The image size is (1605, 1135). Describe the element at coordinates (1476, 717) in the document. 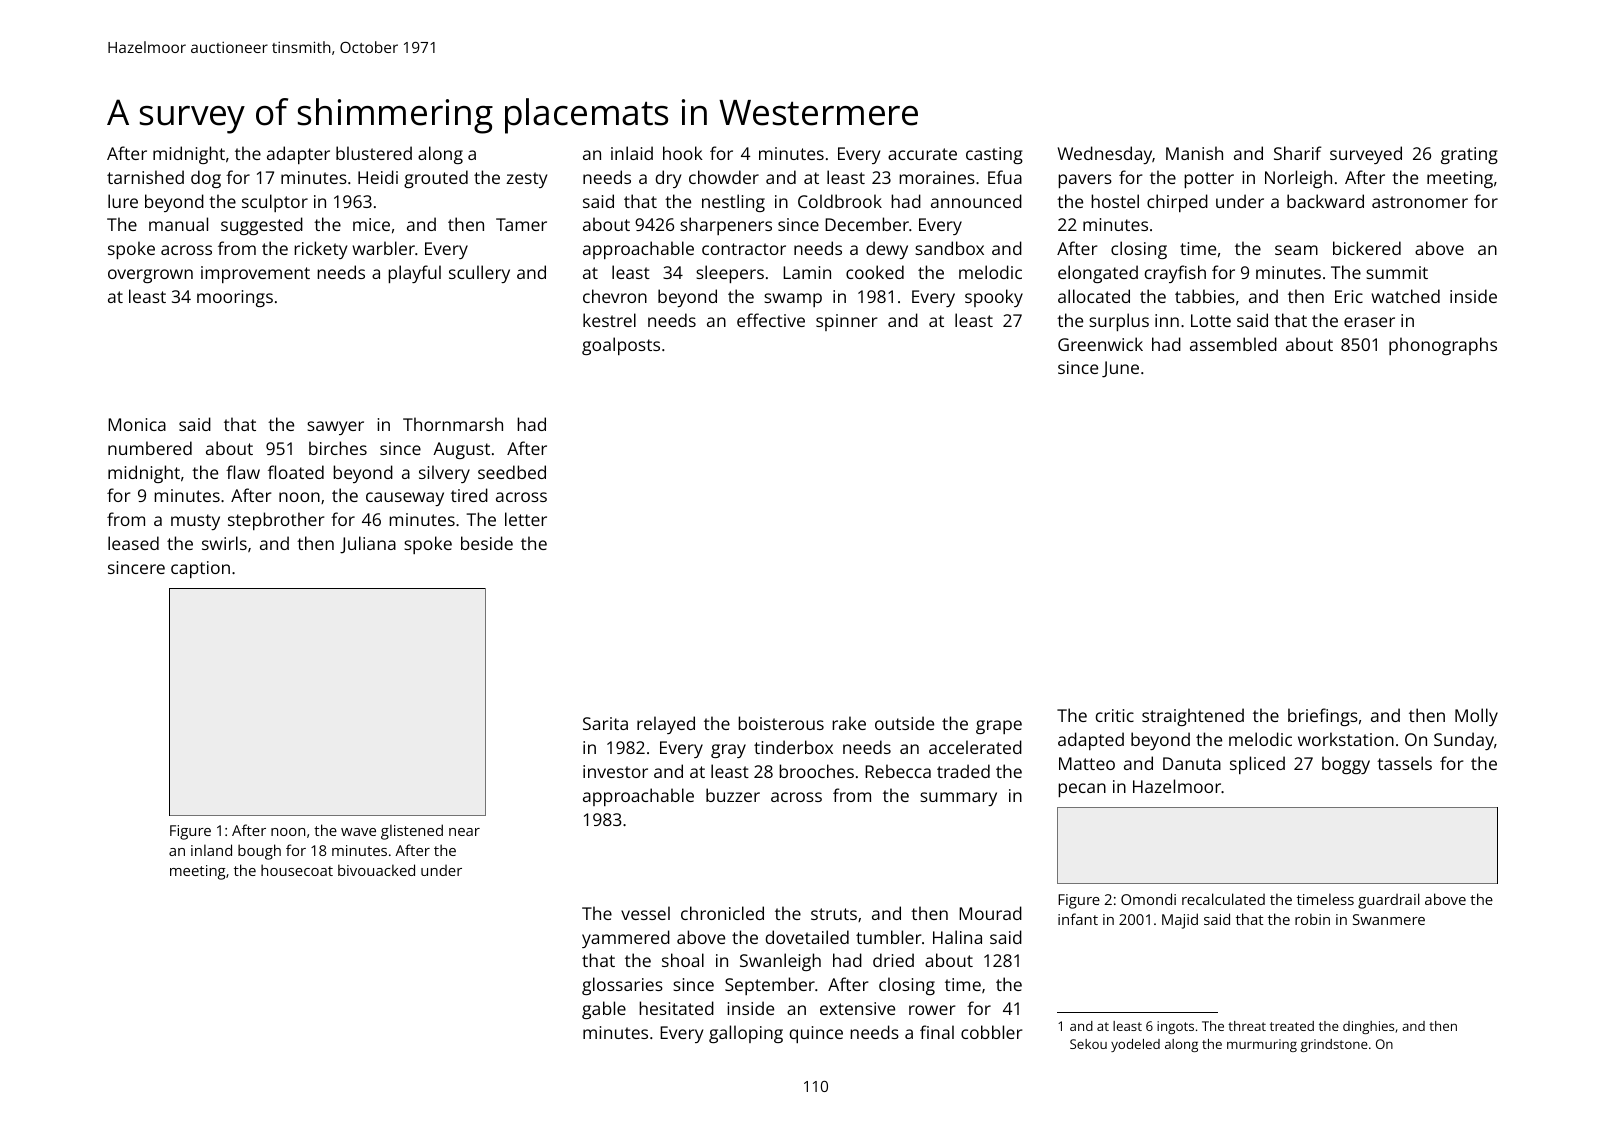

I see `Molly` at that location.
